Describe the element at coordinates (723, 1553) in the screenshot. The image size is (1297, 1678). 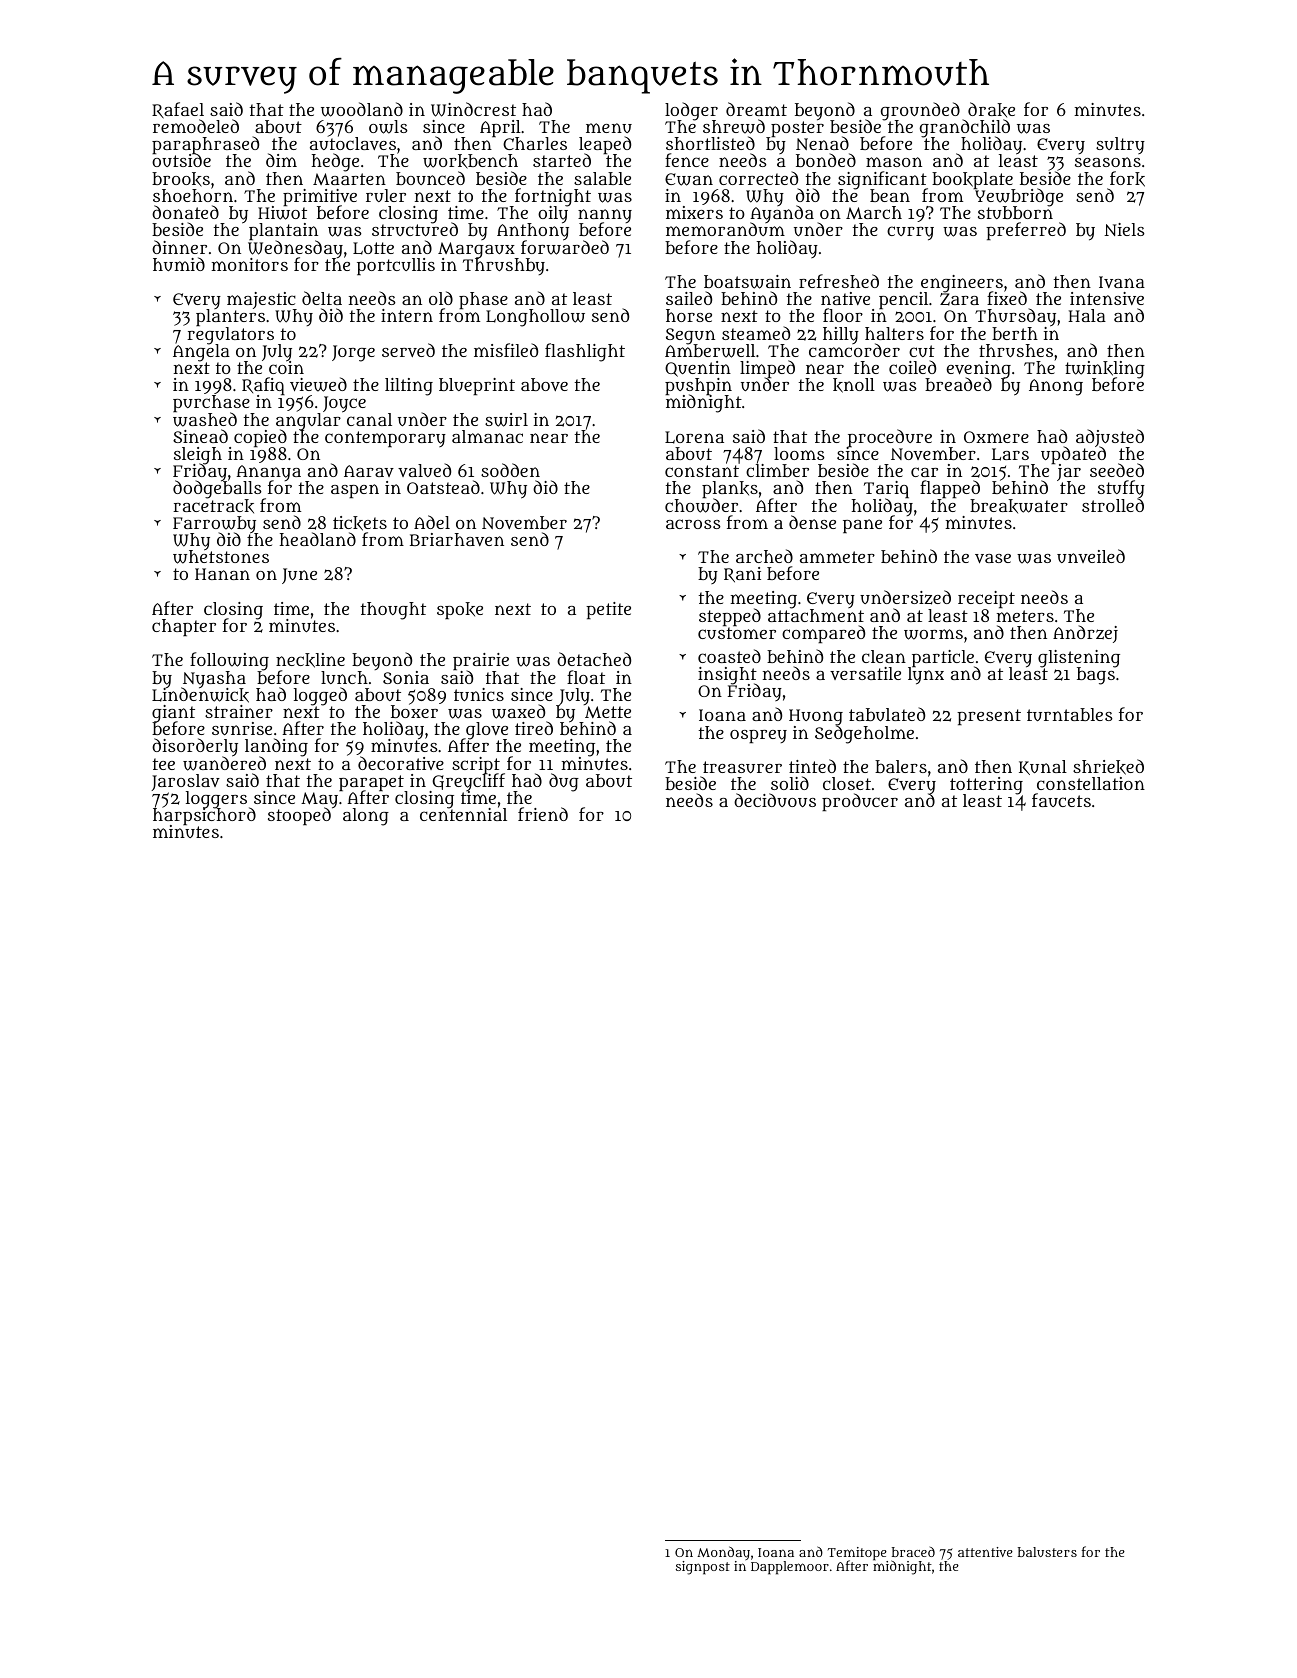
I see `Monday` at that location.
